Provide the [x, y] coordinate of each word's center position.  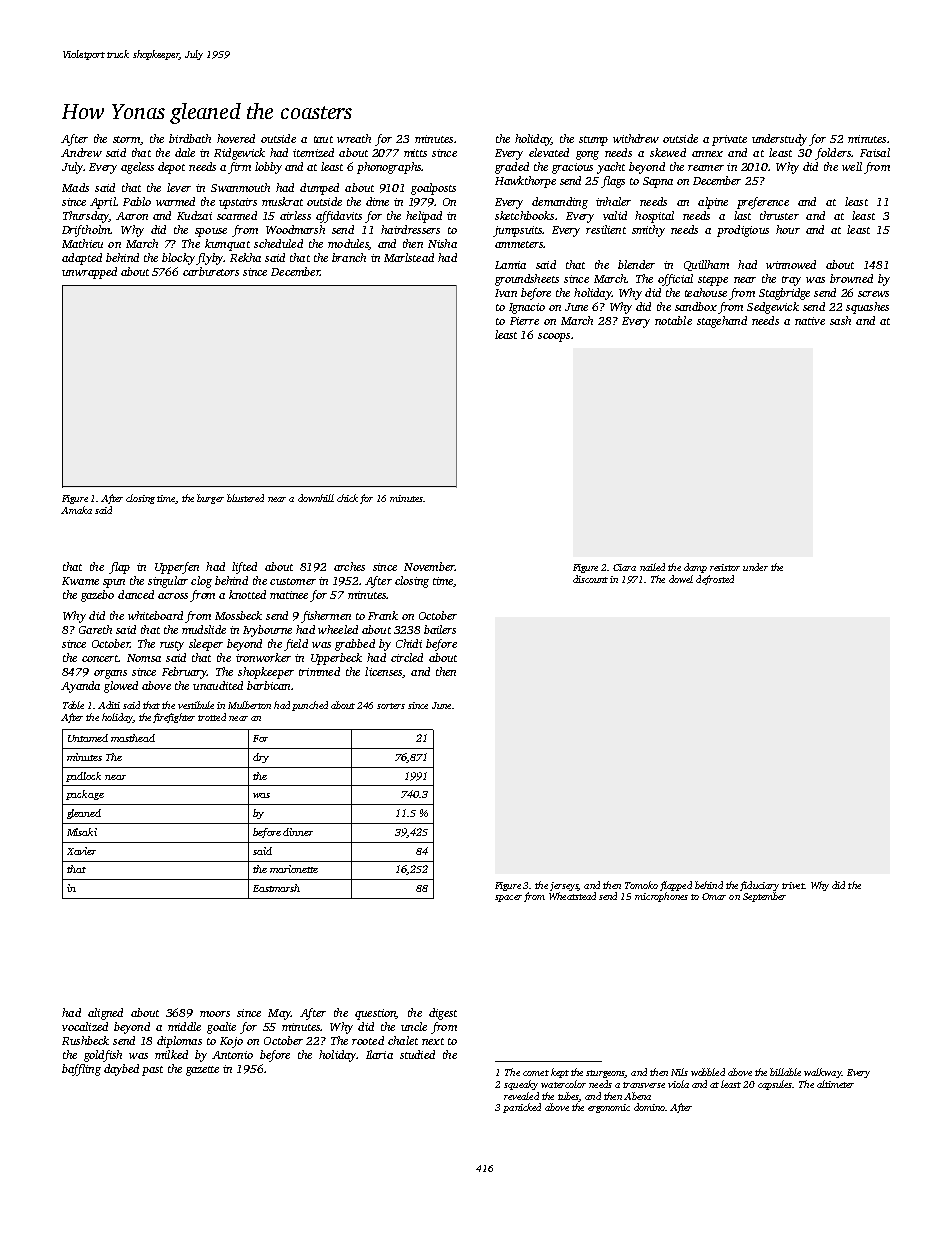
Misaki [82, 832]
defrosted [715, 580]
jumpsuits [517, 231]
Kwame [80, 581]
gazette [202, 1071]
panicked [522, 1108]
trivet [793, 885]
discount [590, 579]
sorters [391, 706]
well [852, 166]
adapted [82, 259]
